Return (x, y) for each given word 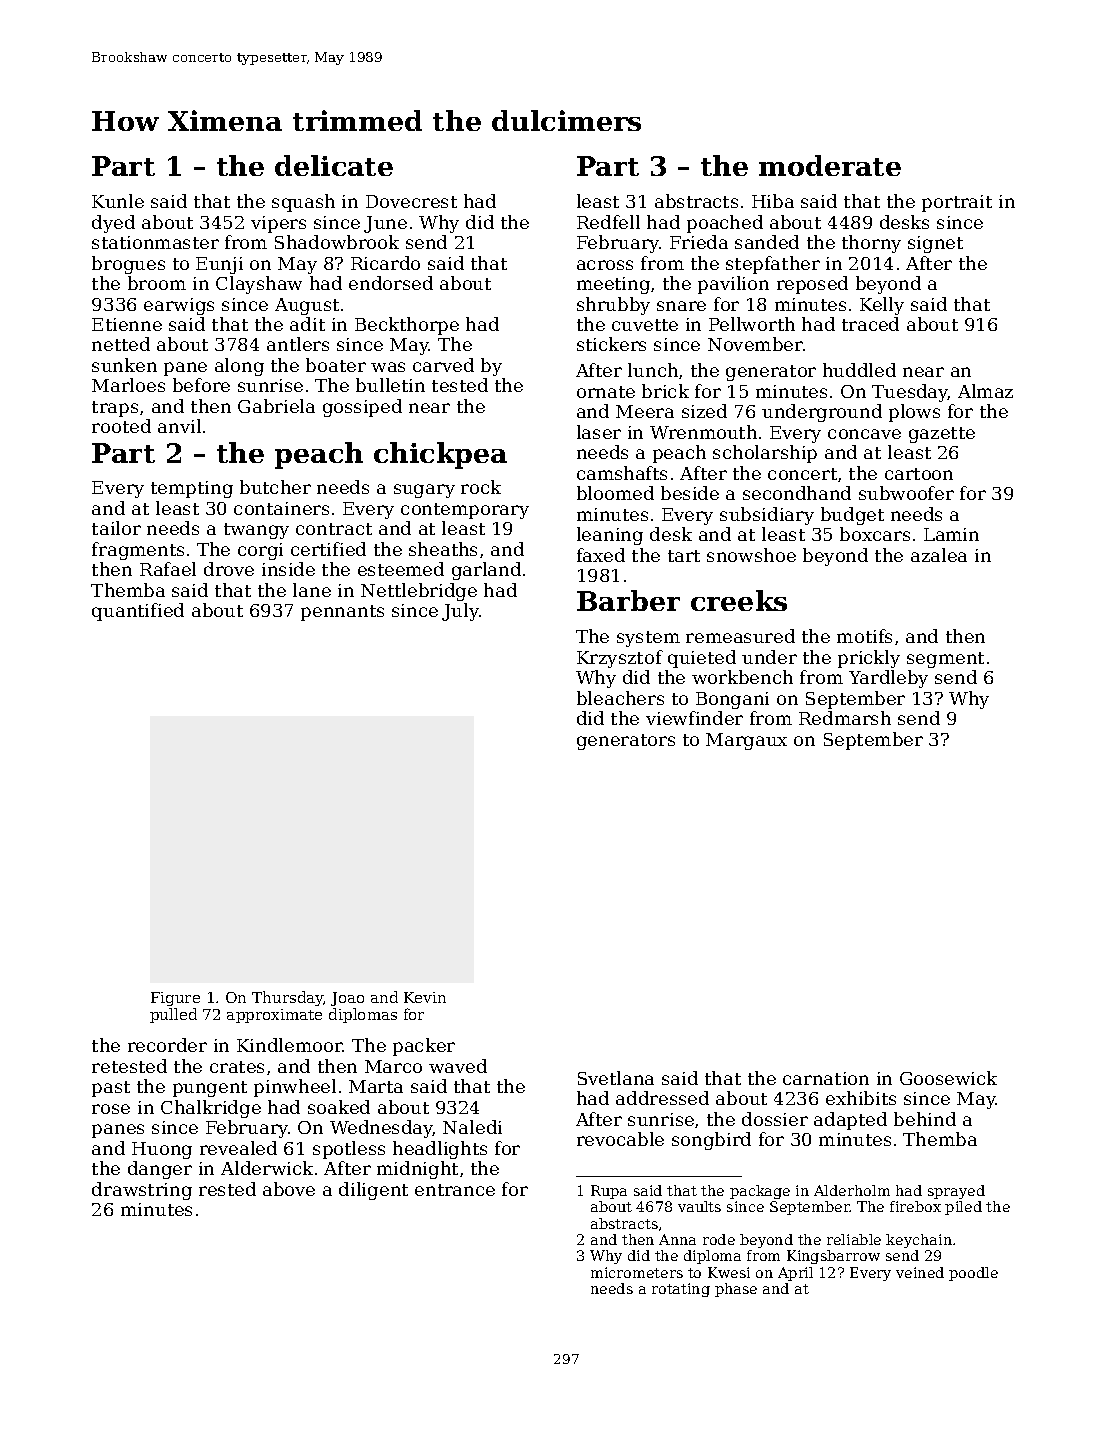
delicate (334, 165)
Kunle (118, 201)
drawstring (142, 1191)
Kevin (425, 997)
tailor (116, 528)
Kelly (882, 306)
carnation (826, 1078)
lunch (653, 370)
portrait (957, 203)
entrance (455, 1190)
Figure (175, 999)
